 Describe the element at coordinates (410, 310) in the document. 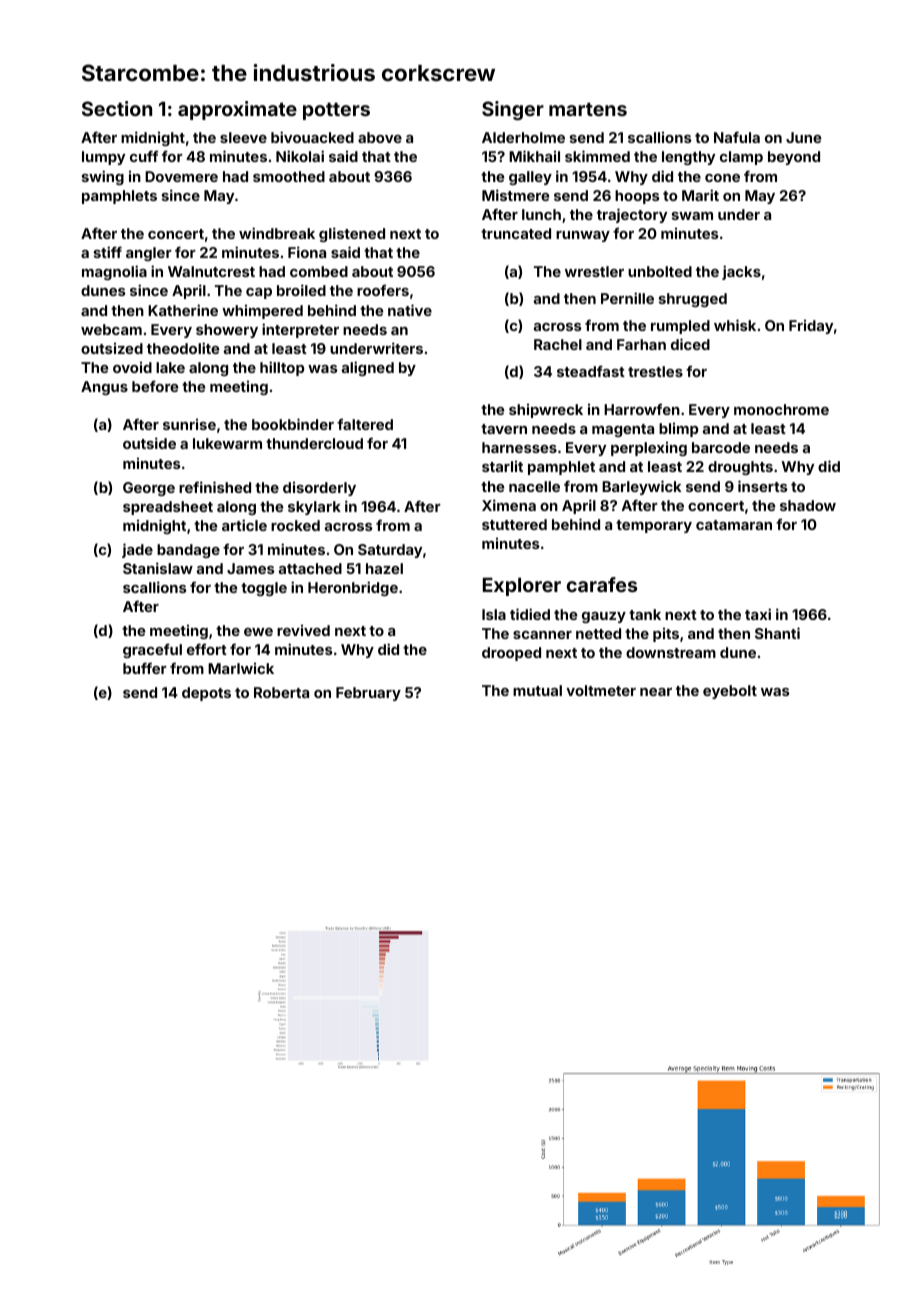

I see `native` at that location.
